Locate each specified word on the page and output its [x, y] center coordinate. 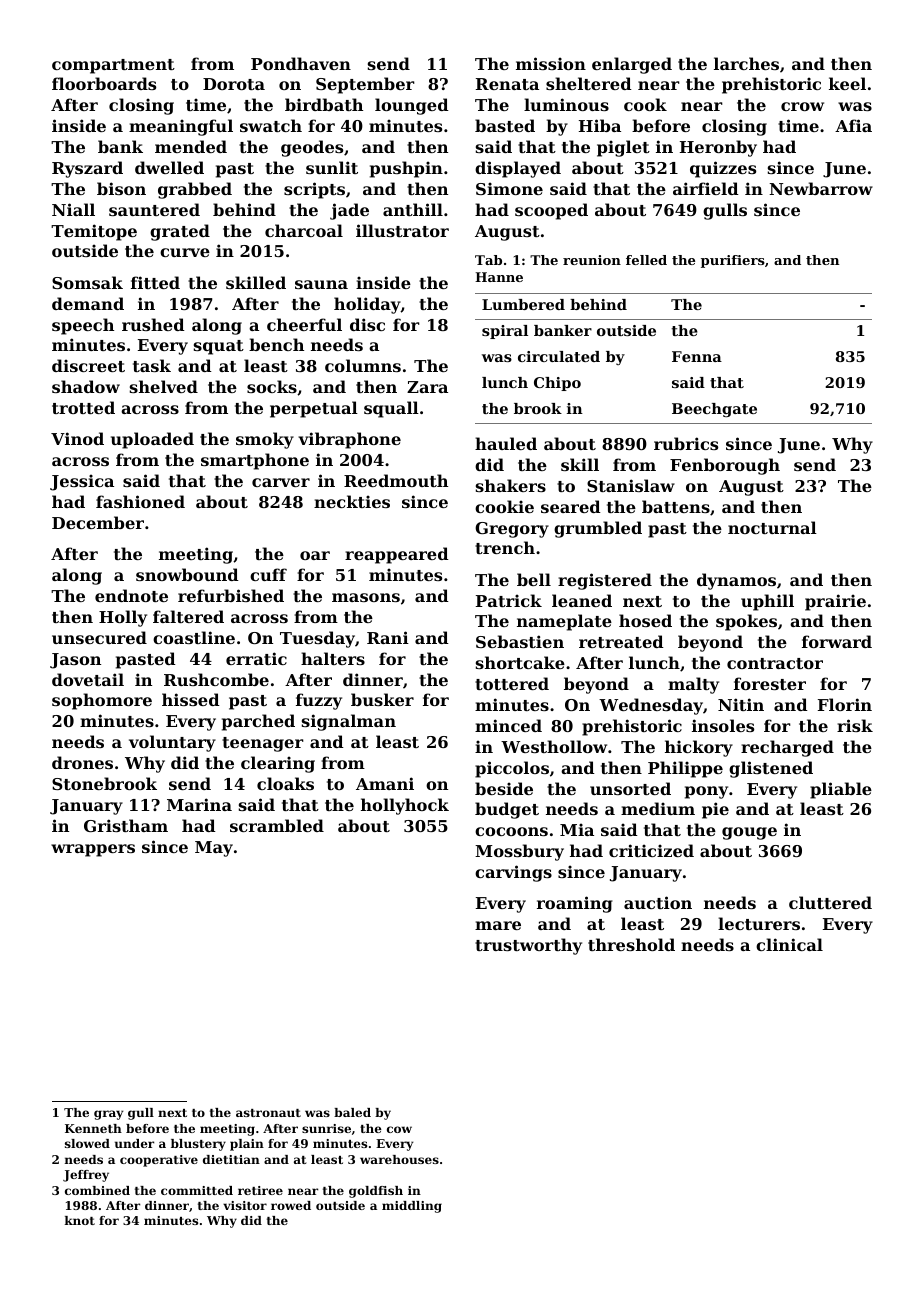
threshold [631, 944]
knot [80, 1220]
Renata [507, 84]
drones [82, 762]
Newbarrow [821, 188]
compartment [113, 66]
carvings [513, 873]
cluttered [830, 902]
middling [412, 1207]
